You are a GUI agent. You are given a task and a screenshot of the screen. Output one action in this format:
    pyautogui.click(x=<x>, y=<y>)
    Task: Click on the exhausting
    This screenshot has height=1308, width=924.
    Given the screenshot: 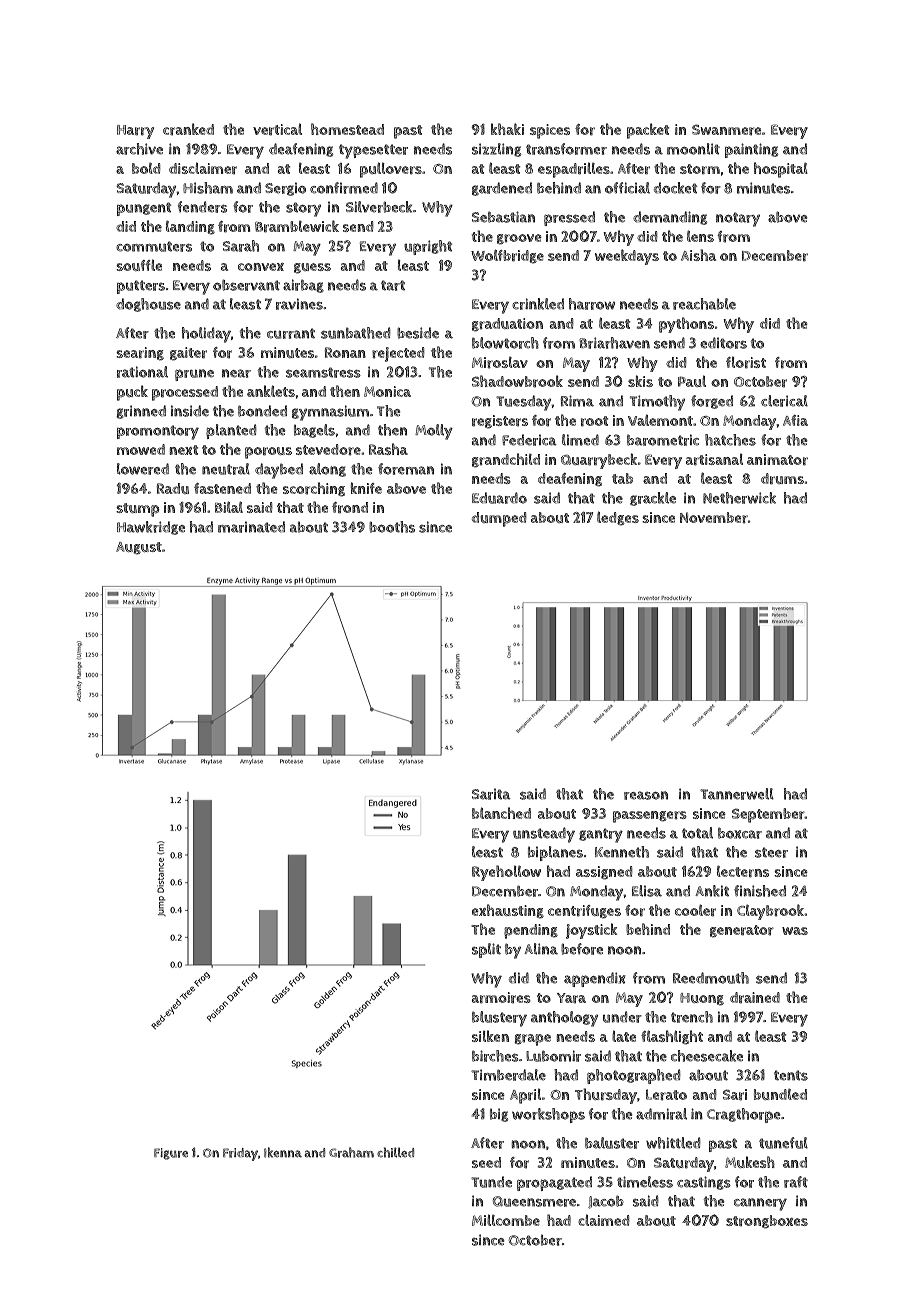 What is the action you would take?
    pyautogui.click(x=508, y=911)
